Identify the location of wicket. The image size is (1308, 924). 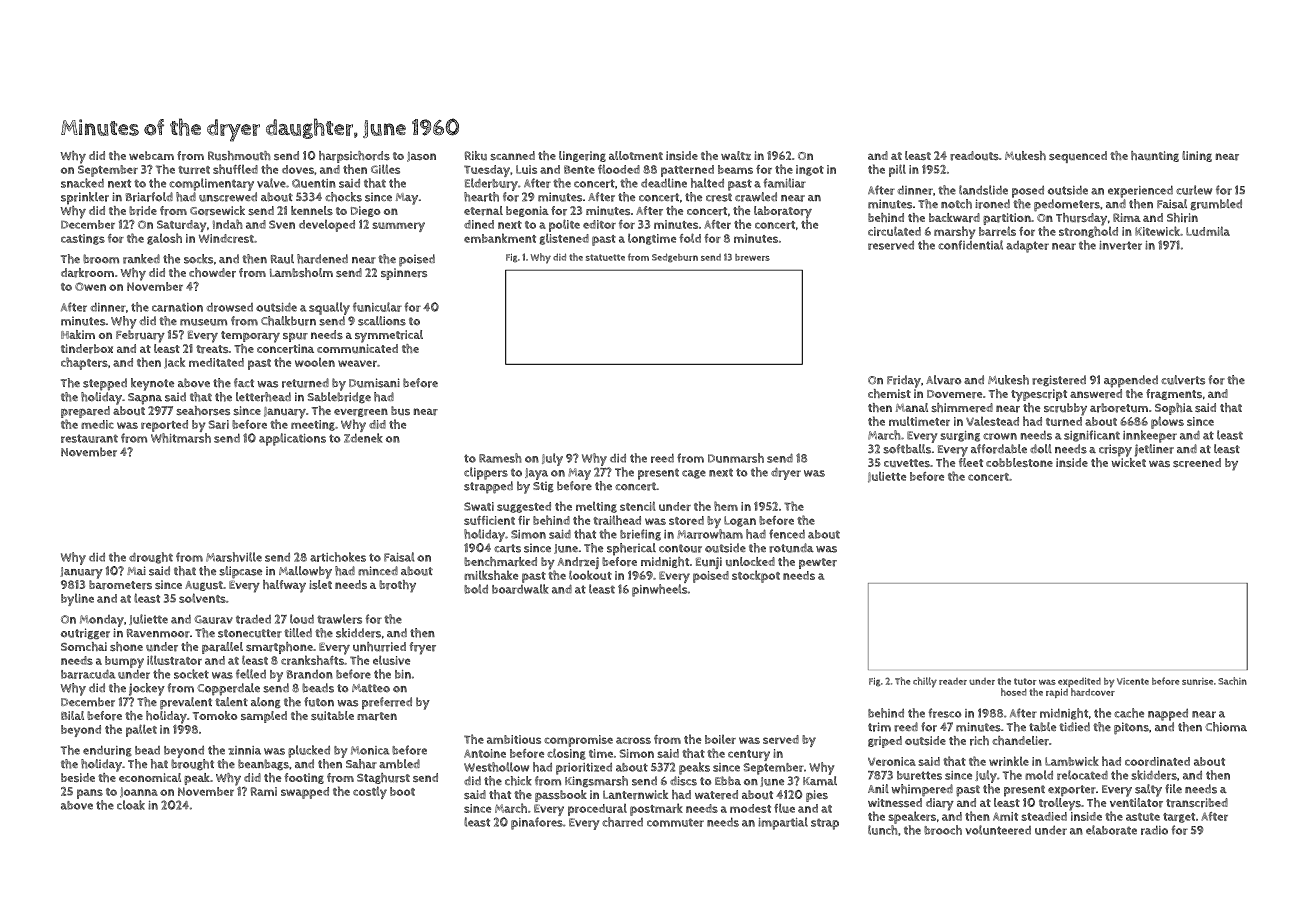
(1129, 462).
